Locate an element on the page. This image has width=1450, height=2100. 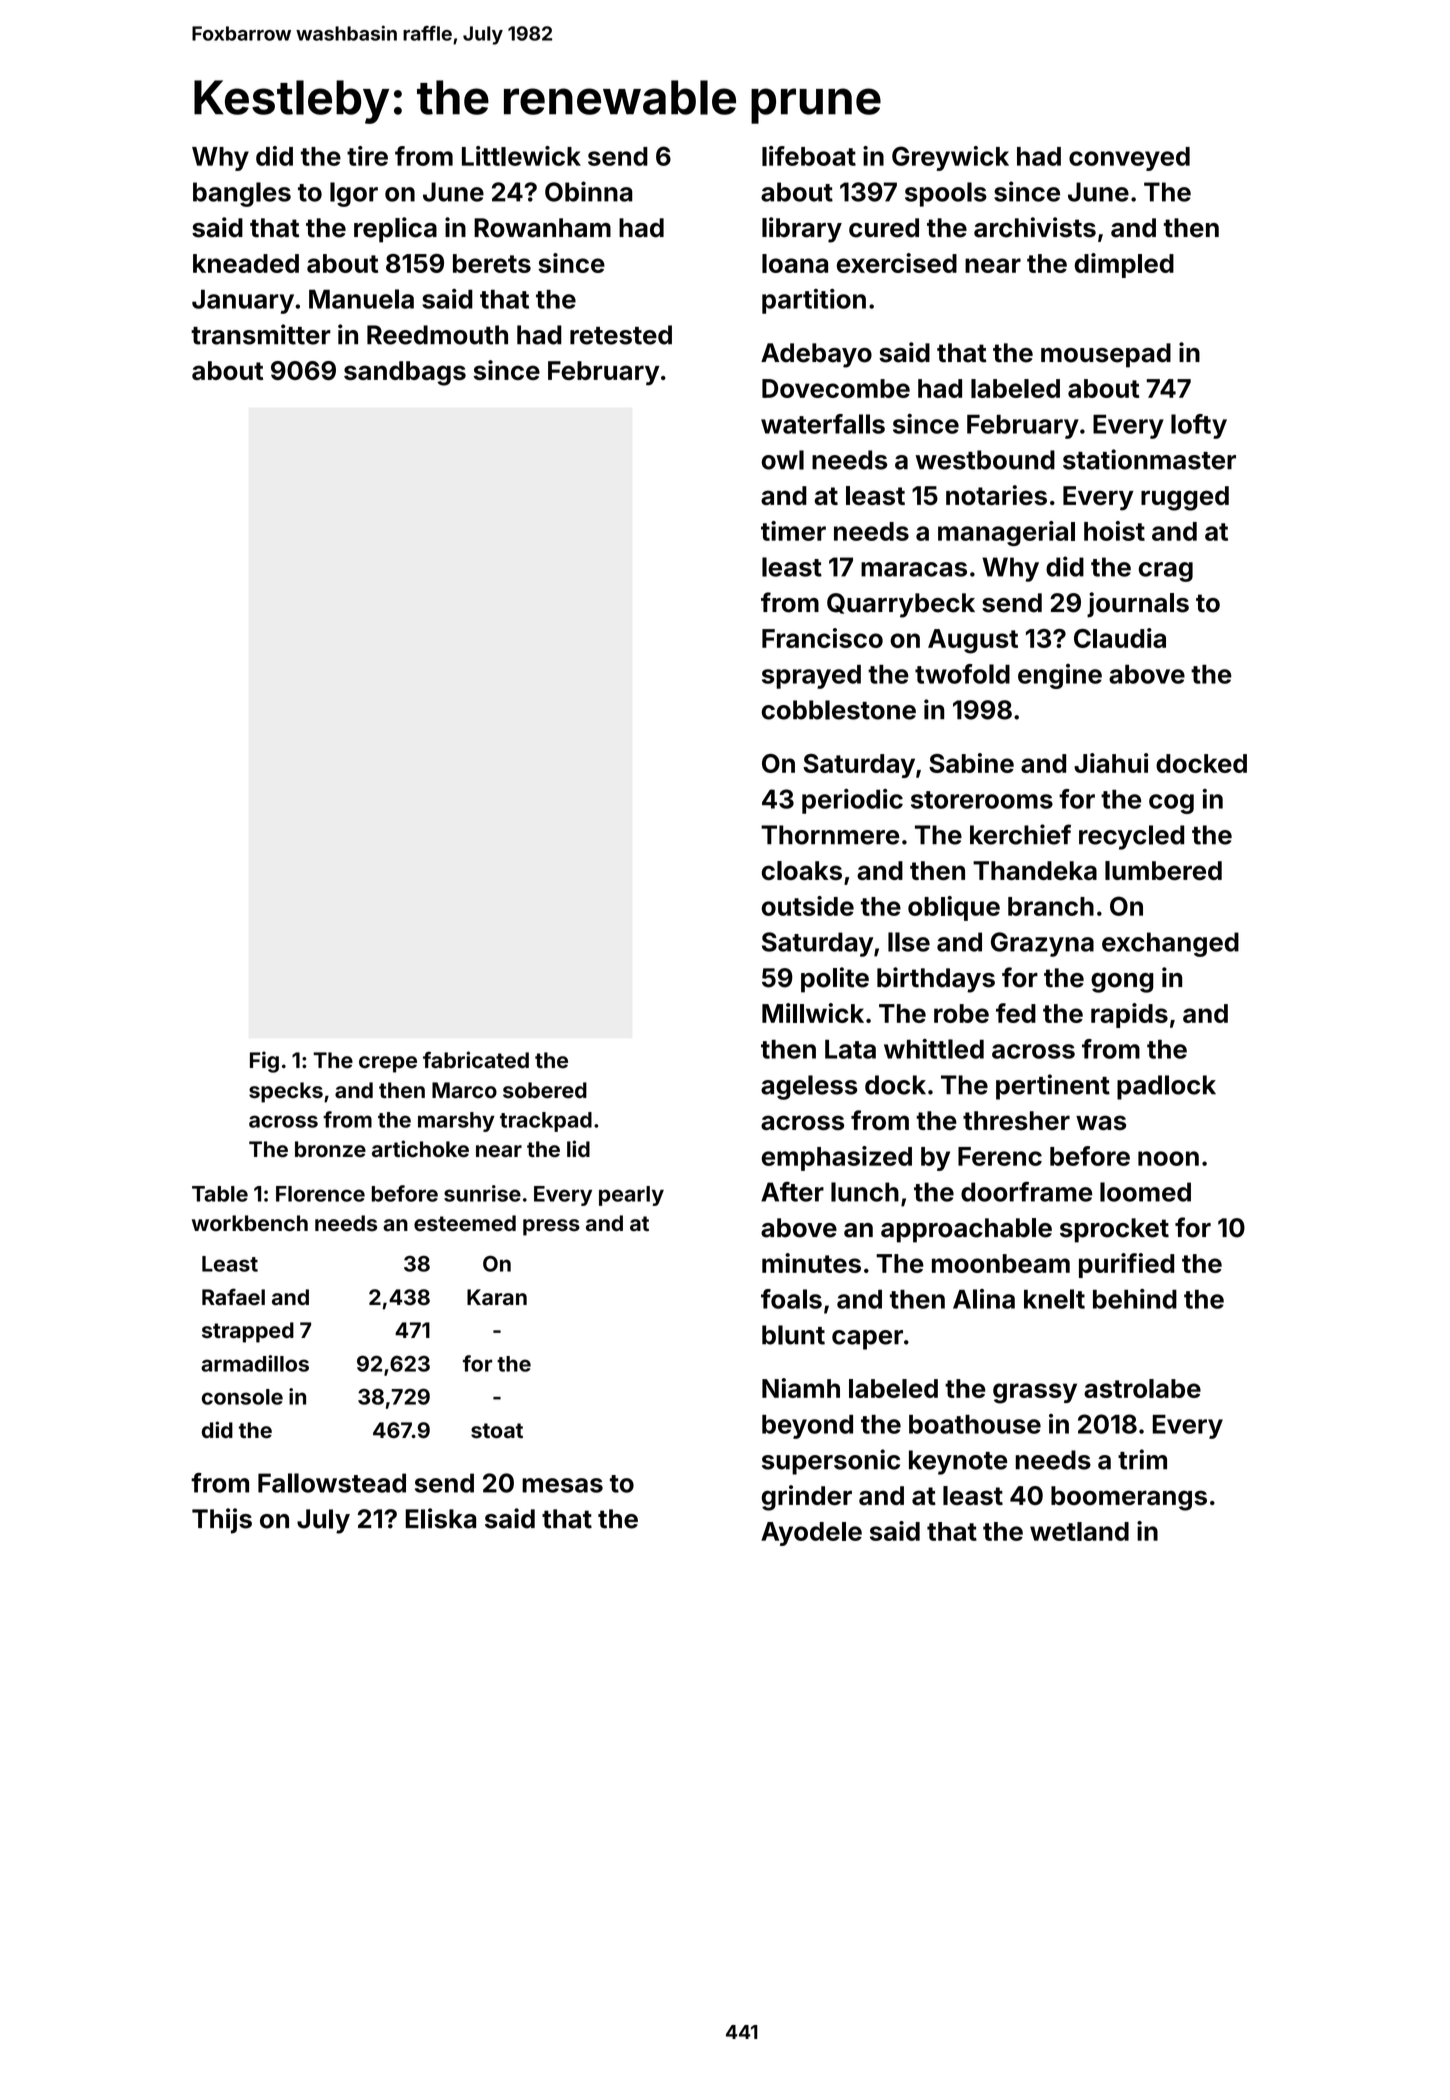
Littlewick is located at coordinates (521, 156).
